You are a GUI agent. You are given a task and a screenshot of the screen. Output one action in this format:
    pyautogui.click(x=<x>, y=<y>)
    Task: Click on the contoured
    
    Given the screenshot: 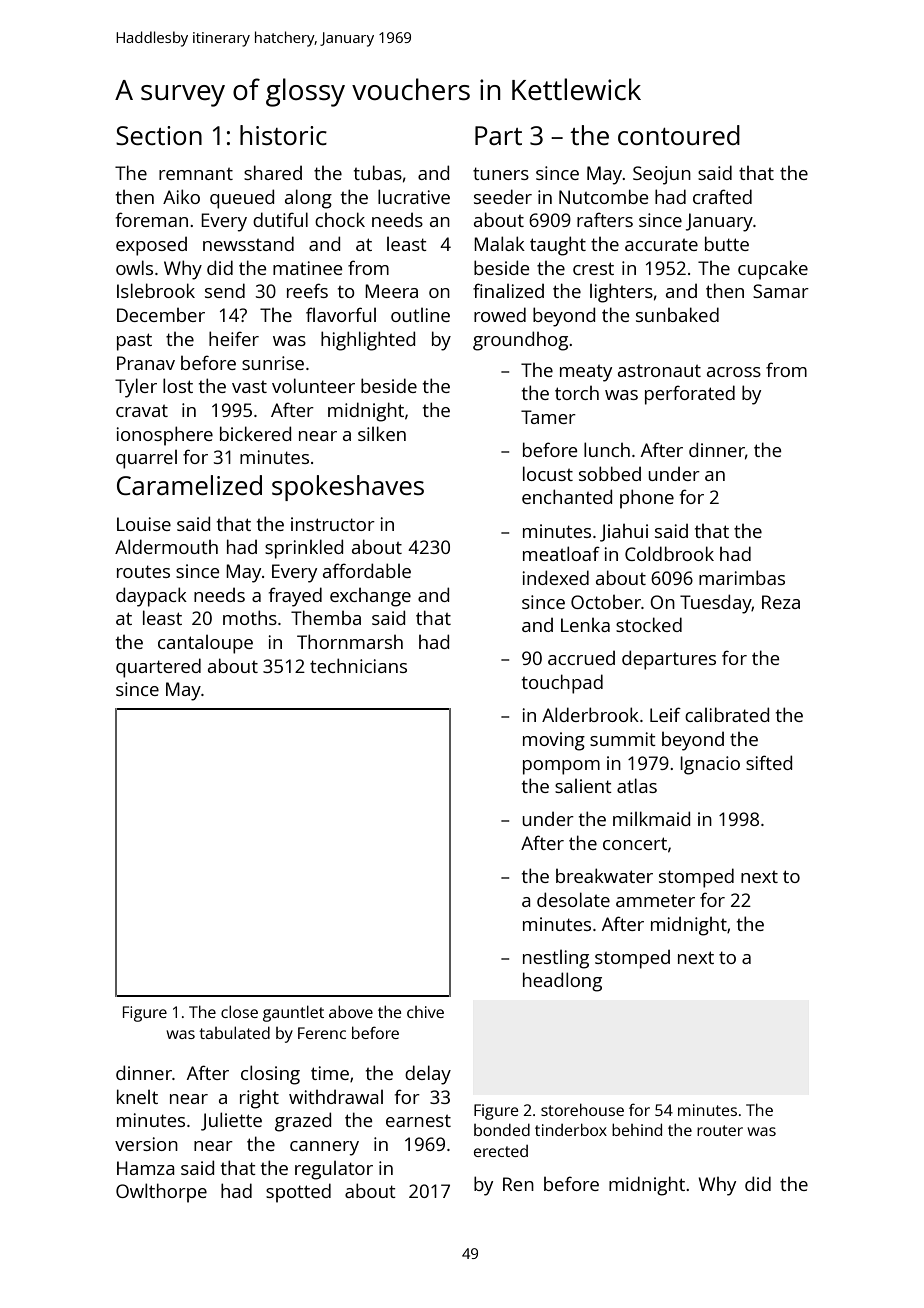 What is the action you would take?
    pyautogui.click(x=679, y=135)
